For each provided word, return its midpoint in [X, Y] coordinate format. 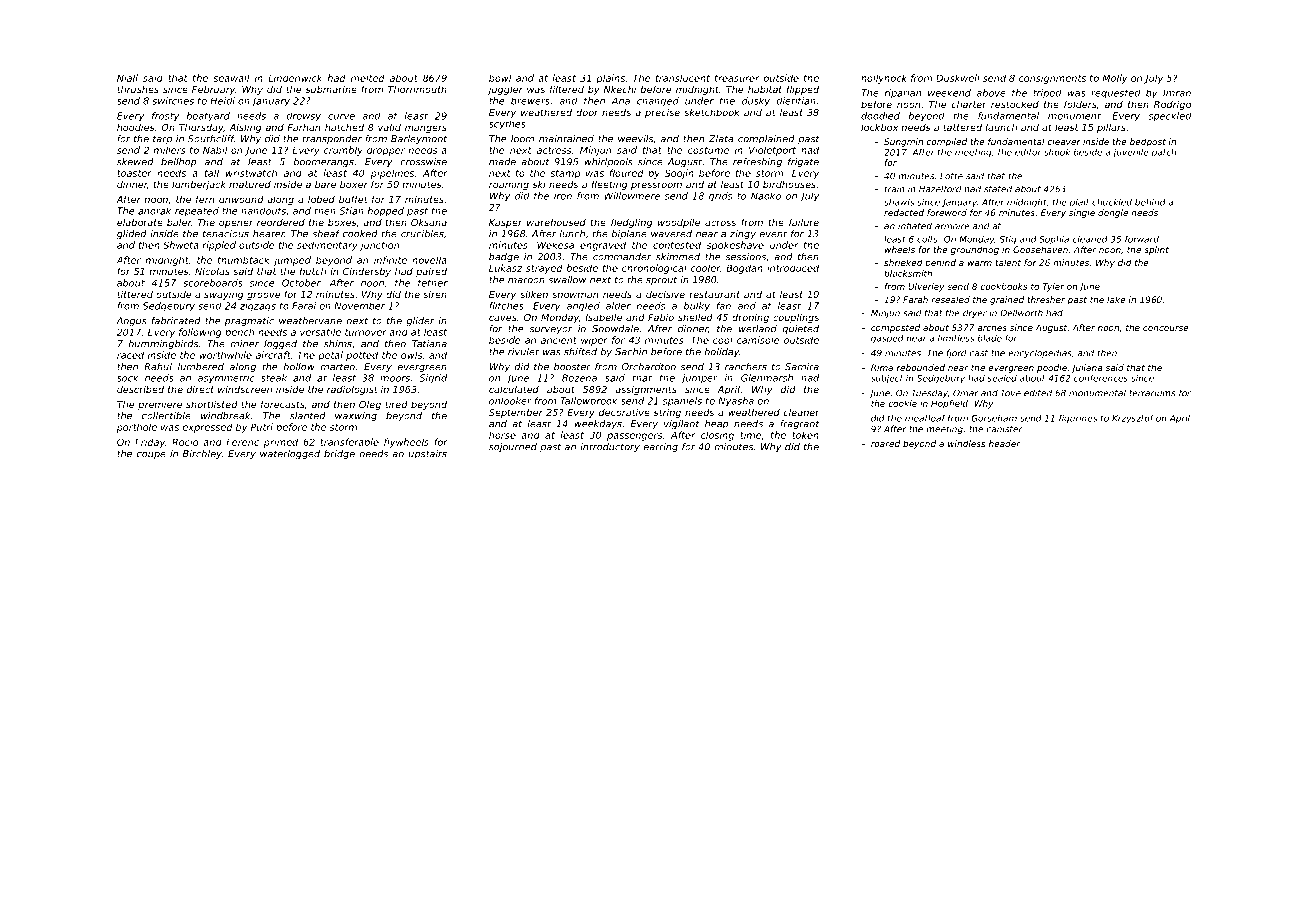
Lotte [951, 176]
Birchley [202, 454]
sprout [661, 280]
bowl [500, 78]
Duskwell [958, 78]
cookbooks [1004, 286]
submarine [331, 89]
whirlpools [608, 162]
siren [435, 294]
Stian [351, 211]
